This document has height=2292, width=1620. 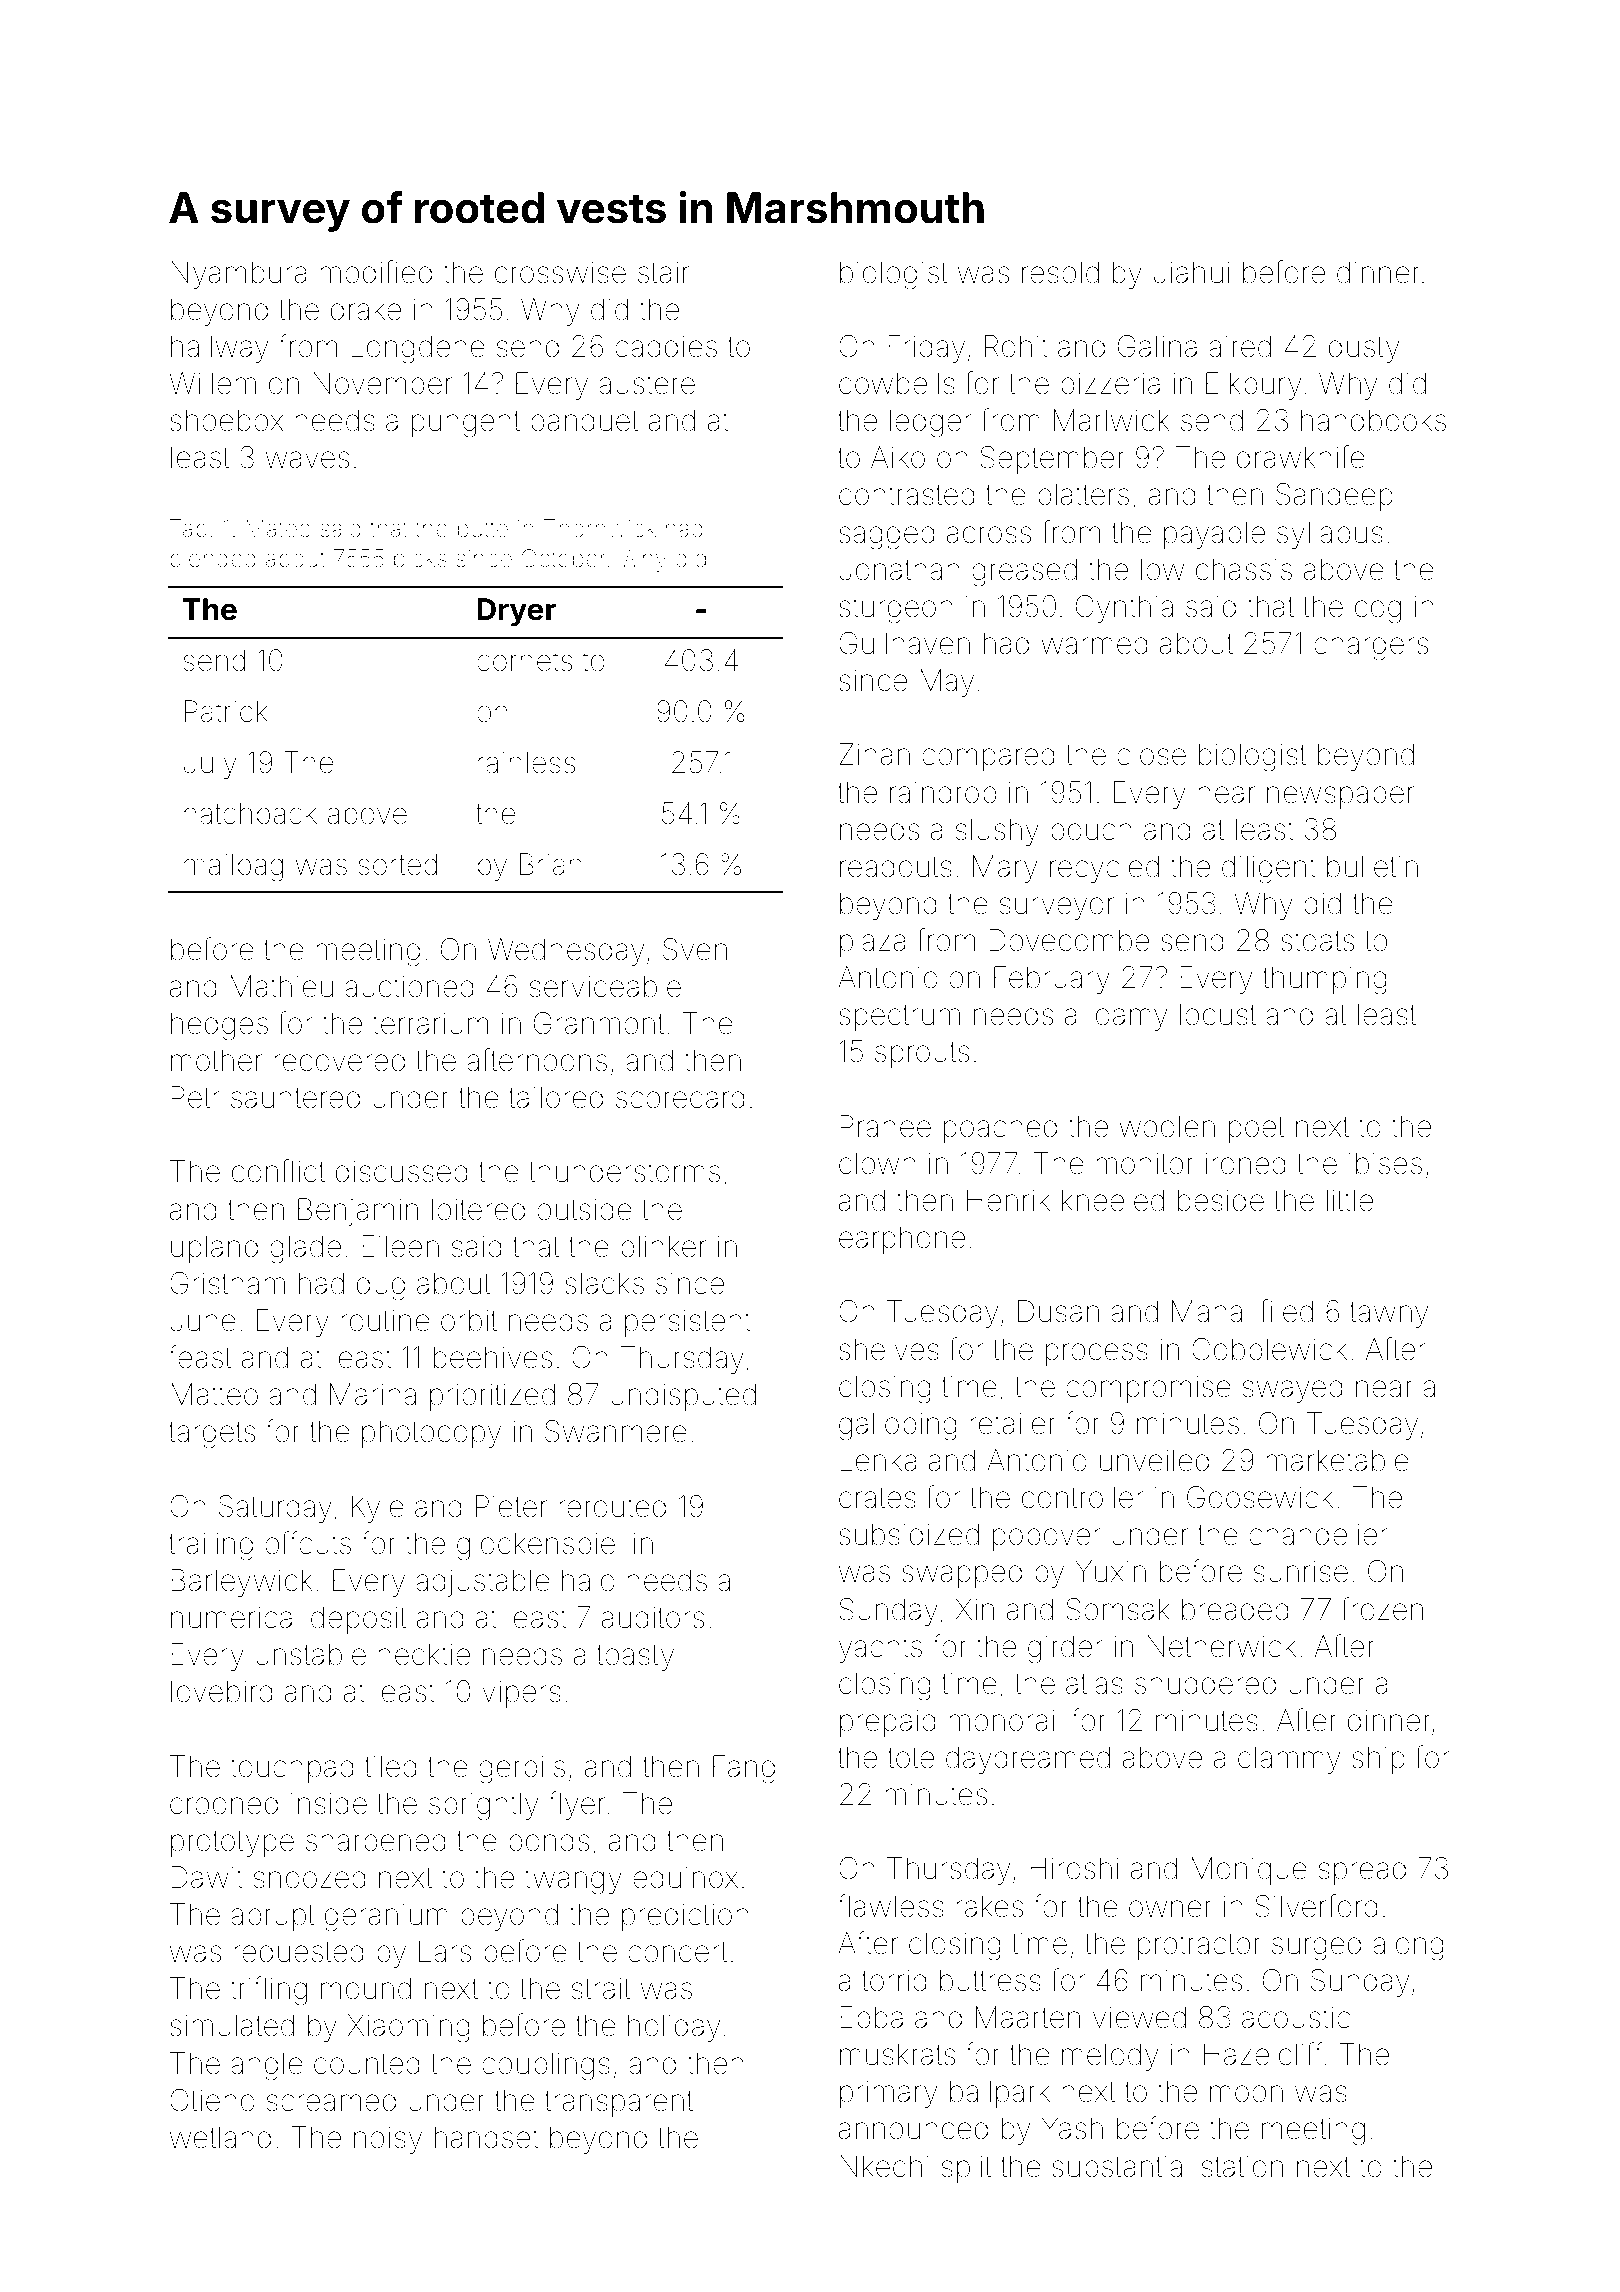 I want to click on pungent, so click(x=466, y=424).
